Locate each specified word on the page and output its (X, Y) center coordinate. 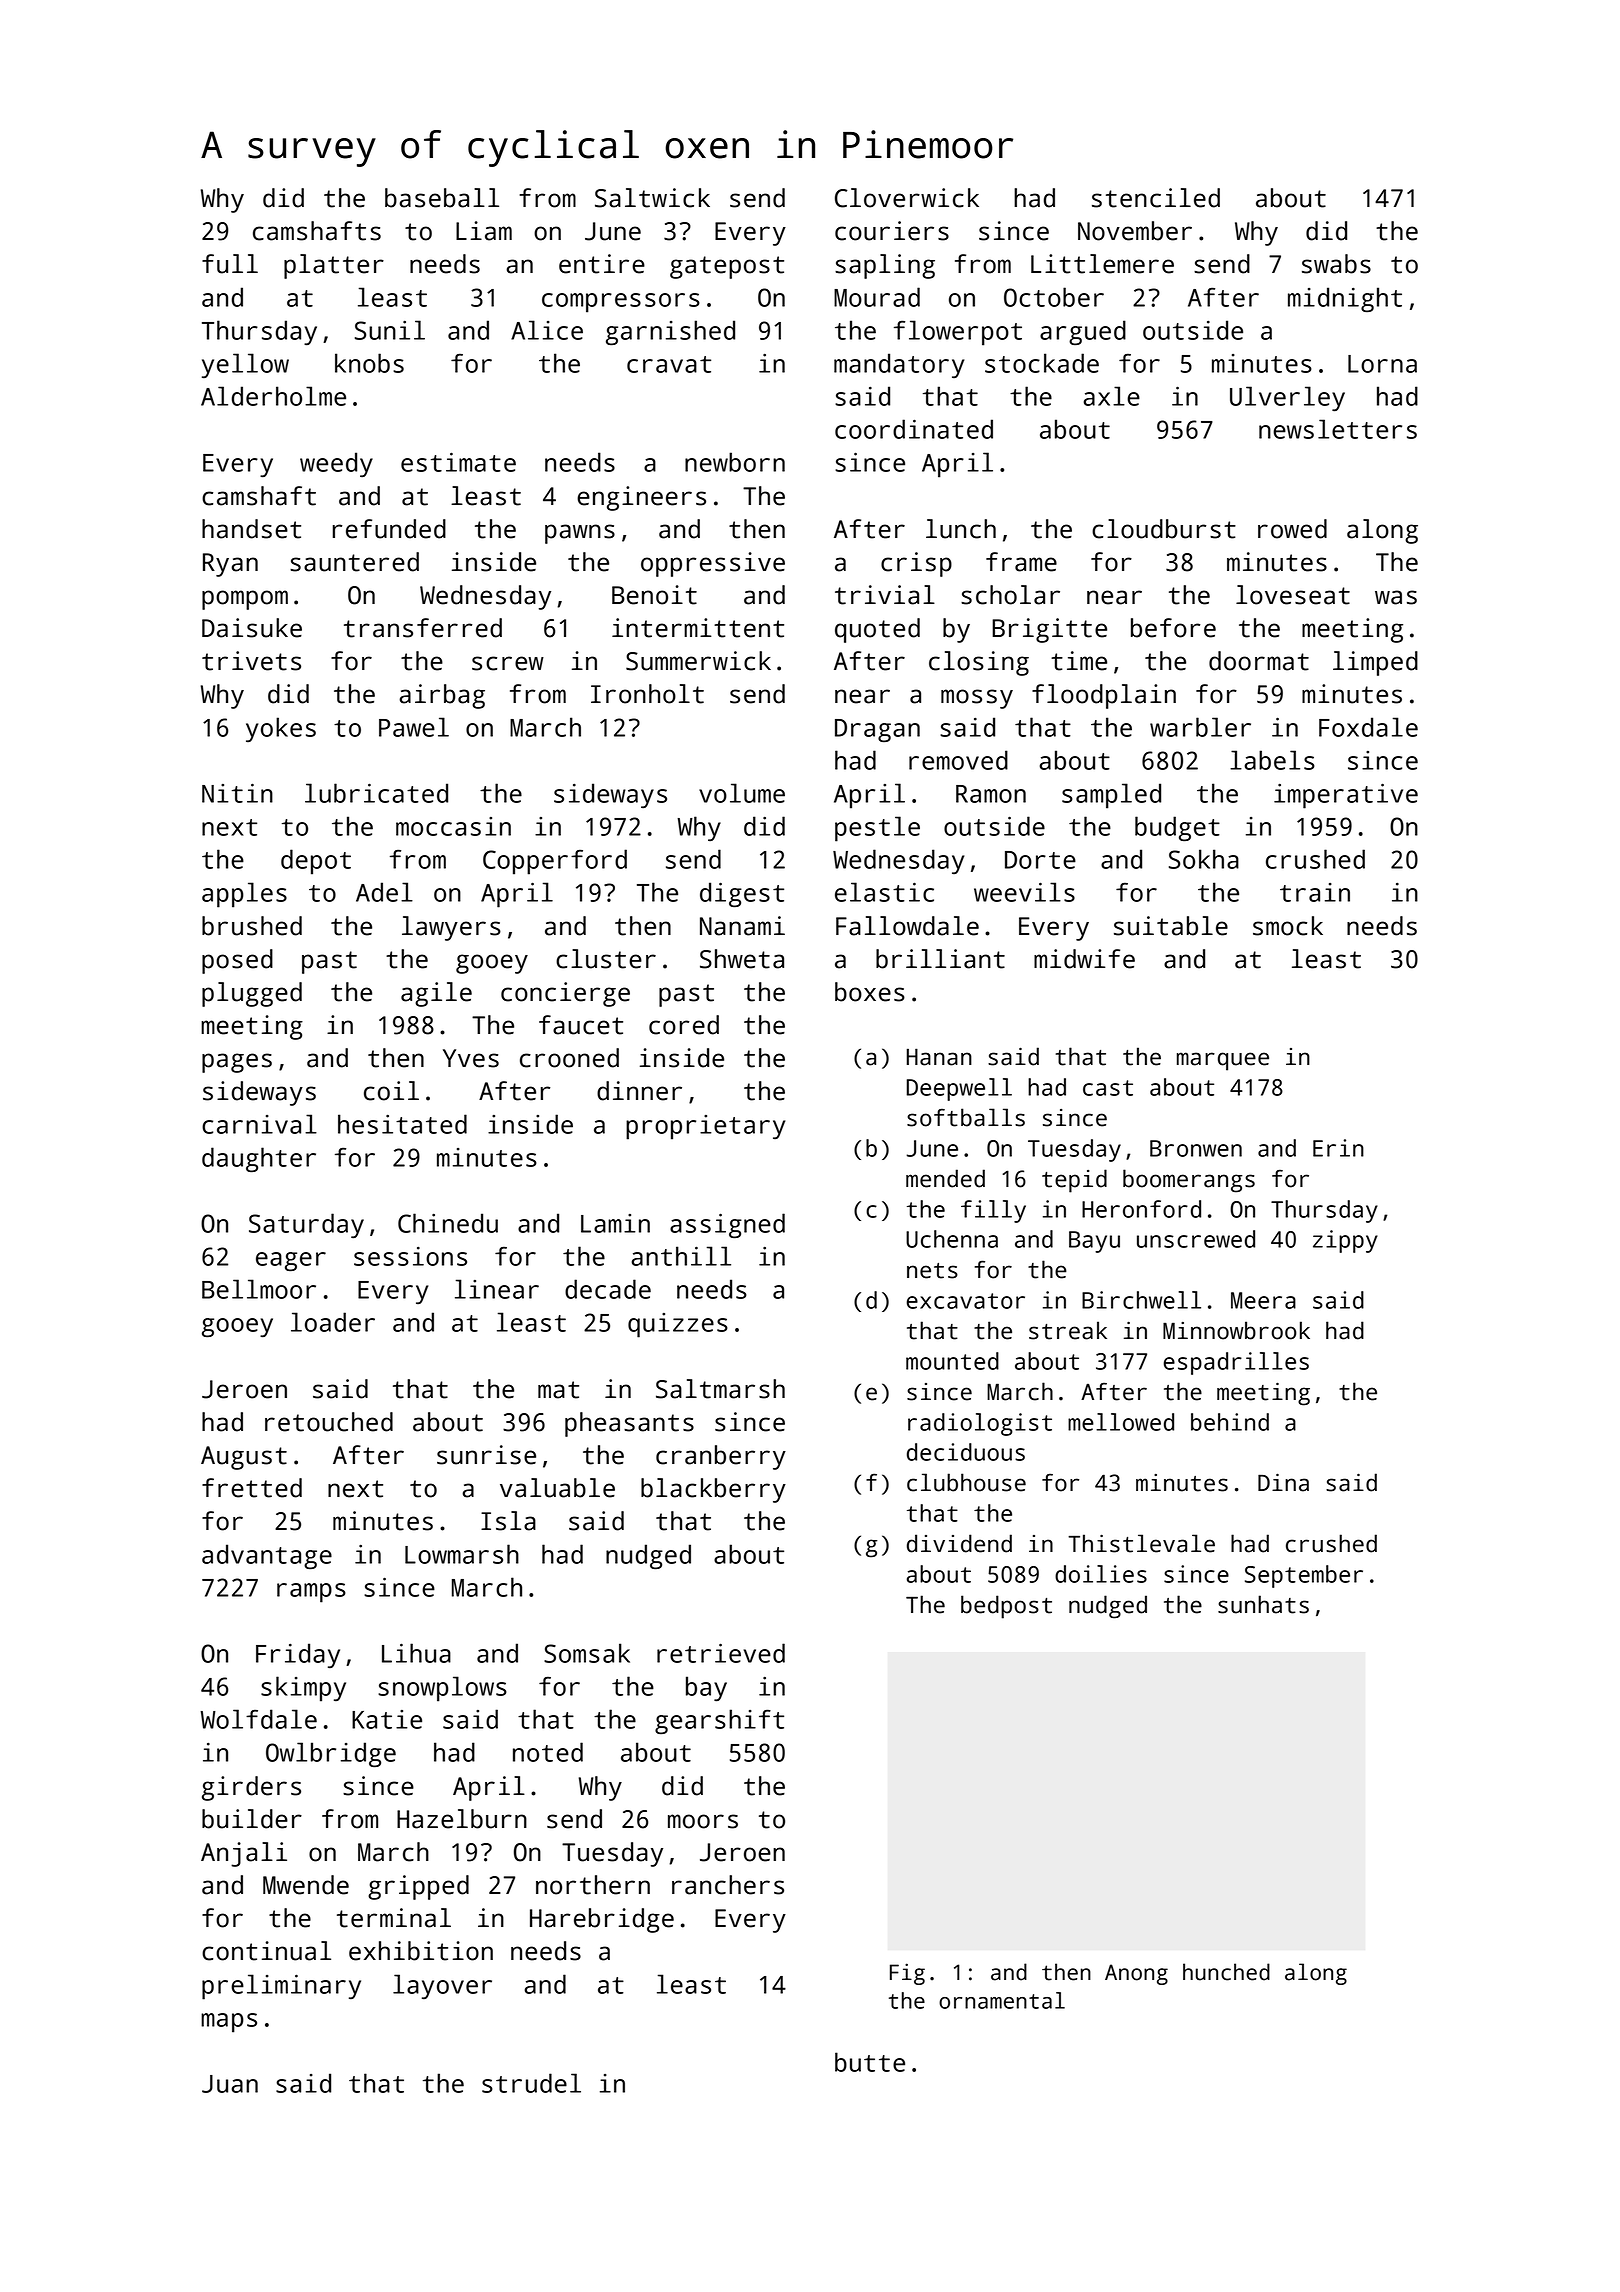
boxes (870, 992)
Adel (384, 892)
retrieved (721, 1653)
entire (602, 264)
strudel (531, 2083)
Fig (907, 1974)
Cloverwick (907, 198)
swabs (1336, 264)
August (244, 1458)
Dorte (1040, 860)
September (1304, 1576)
